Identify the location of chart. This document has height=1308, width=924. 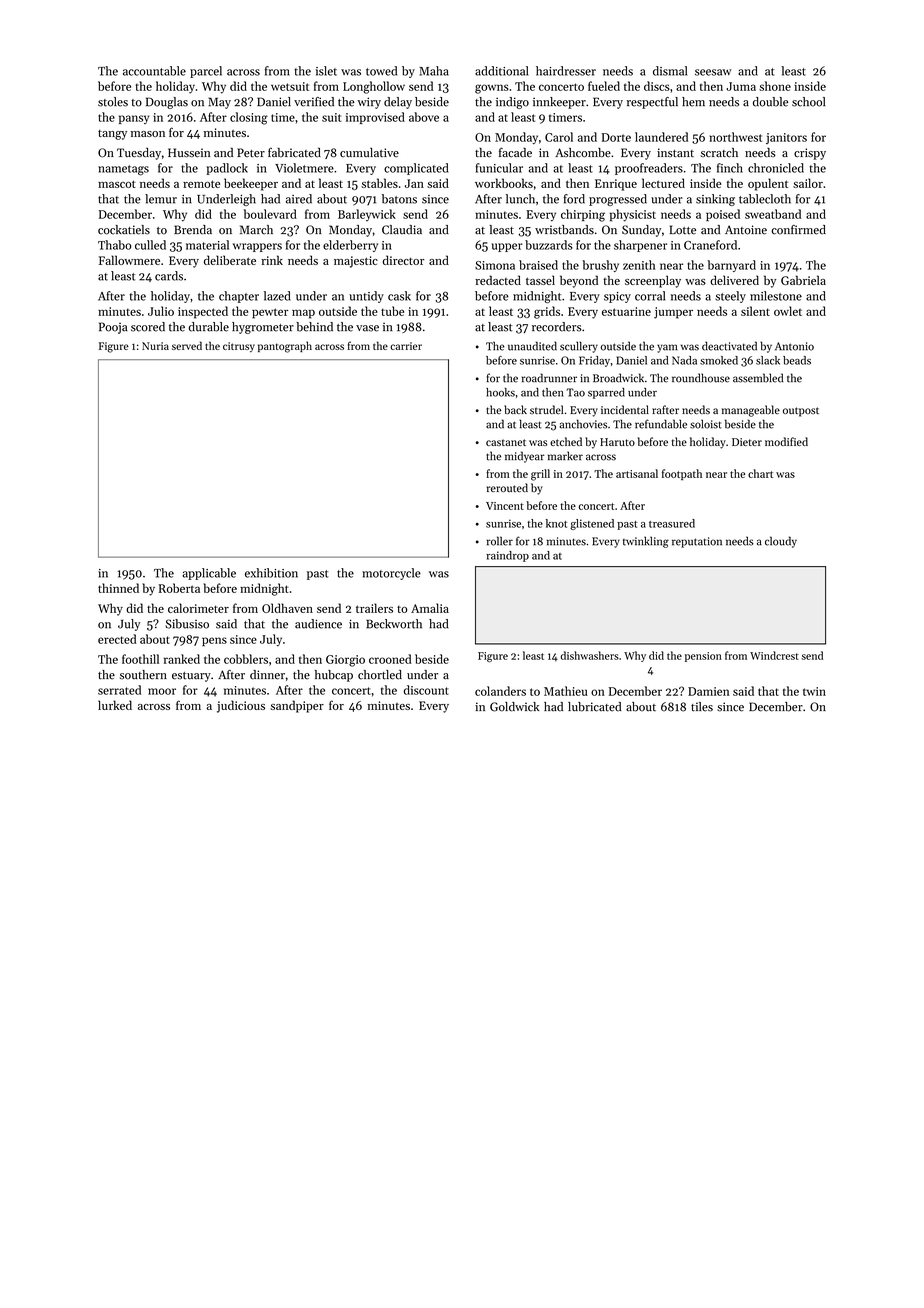
(760, 473).
